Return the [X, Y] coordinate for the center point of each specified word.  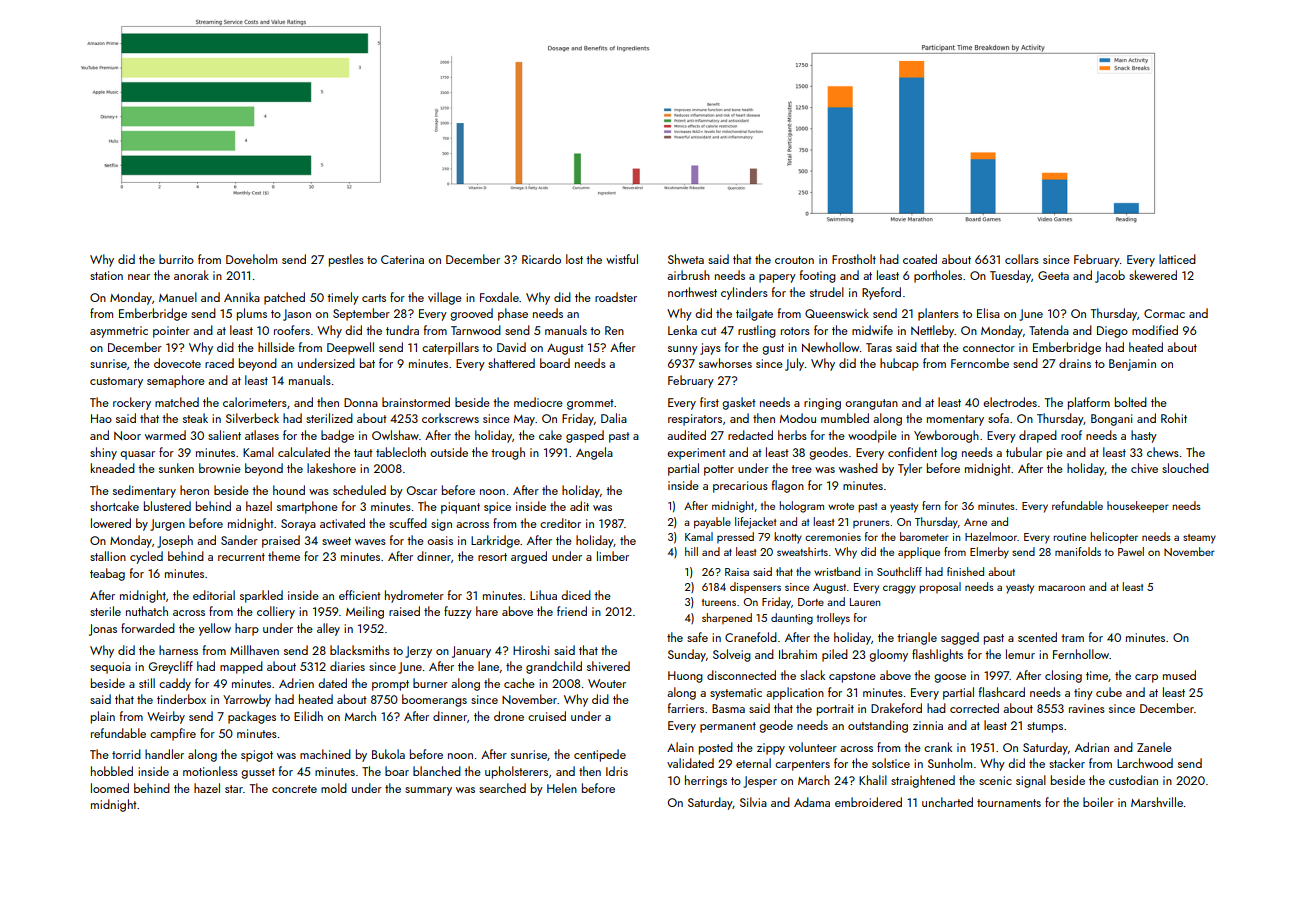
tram [1072, 638]
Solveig [732, 655]
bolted [1131, 402]
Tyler [910, 469]
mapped [241, 667]
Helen [562, 788]
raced [219, 363]
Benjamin [1132, 365]
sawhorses [725, 363]
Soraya [298, 525]
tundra [402, 330]
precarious [740, 487]
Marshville [1157, 802]
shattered [511, 363]
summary [428, 791]
